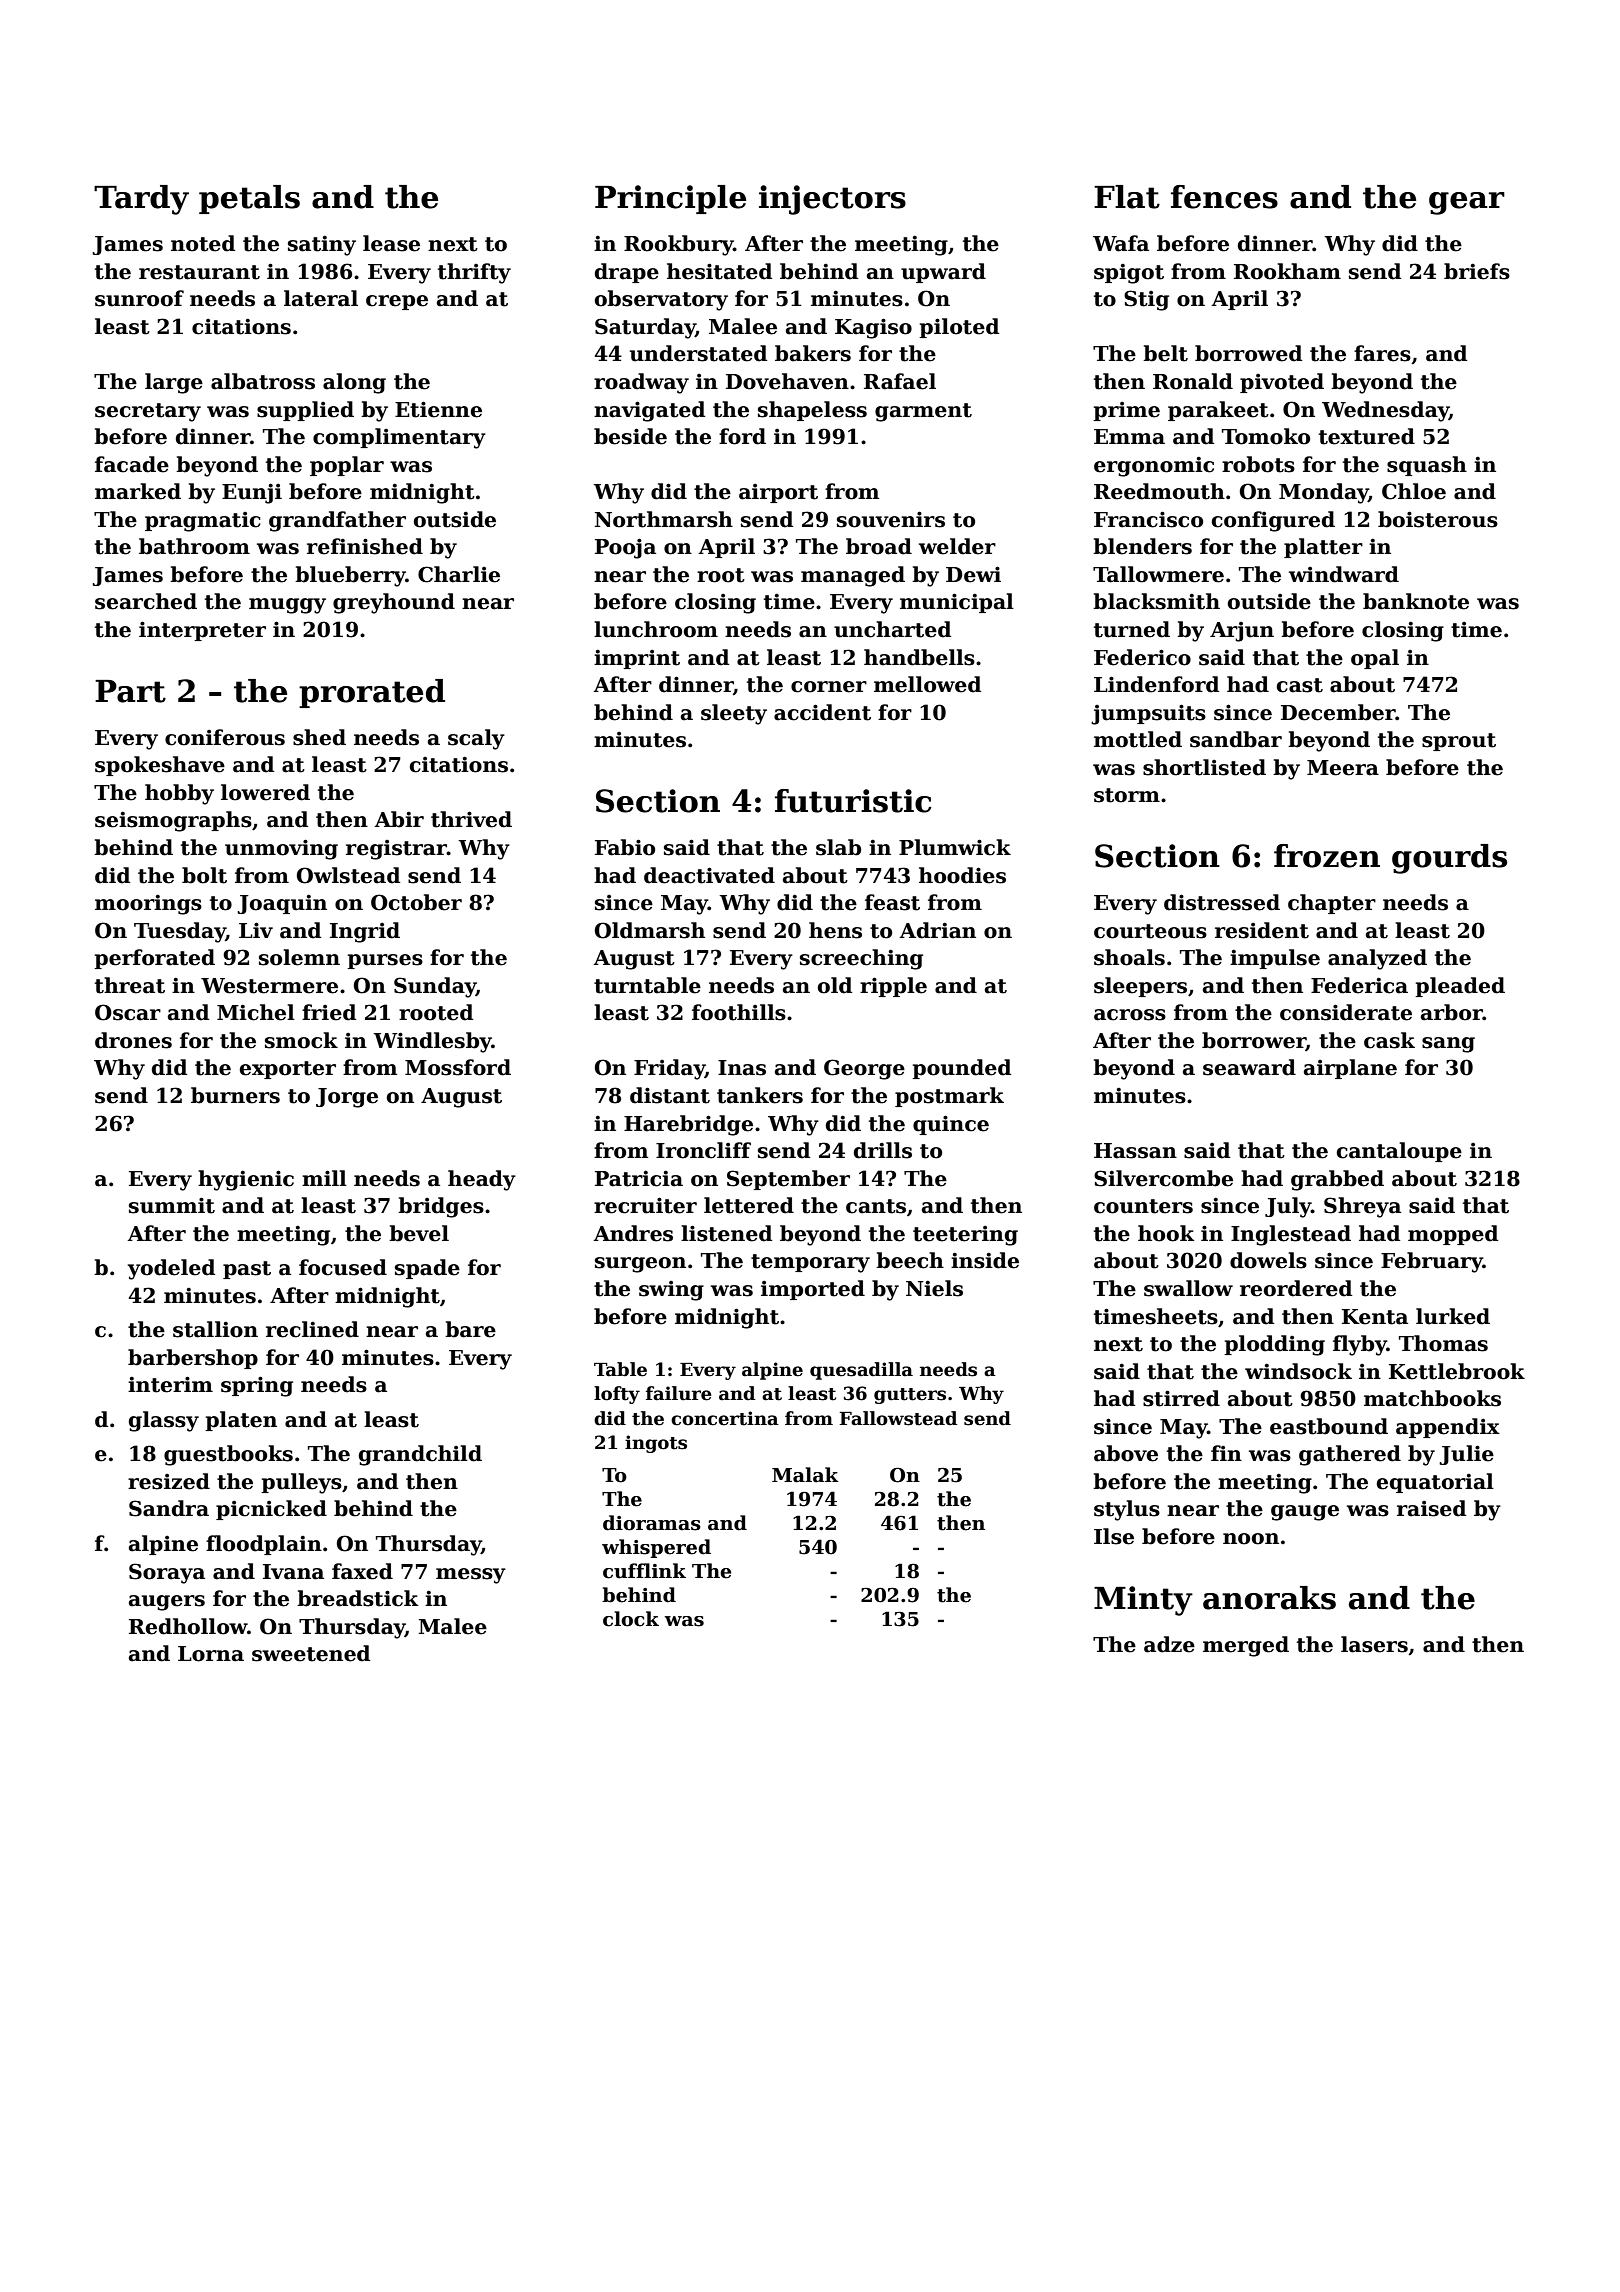  Describe the element at coordinates (669, 1069) in the screenshot. I see `Friday` at that location.
